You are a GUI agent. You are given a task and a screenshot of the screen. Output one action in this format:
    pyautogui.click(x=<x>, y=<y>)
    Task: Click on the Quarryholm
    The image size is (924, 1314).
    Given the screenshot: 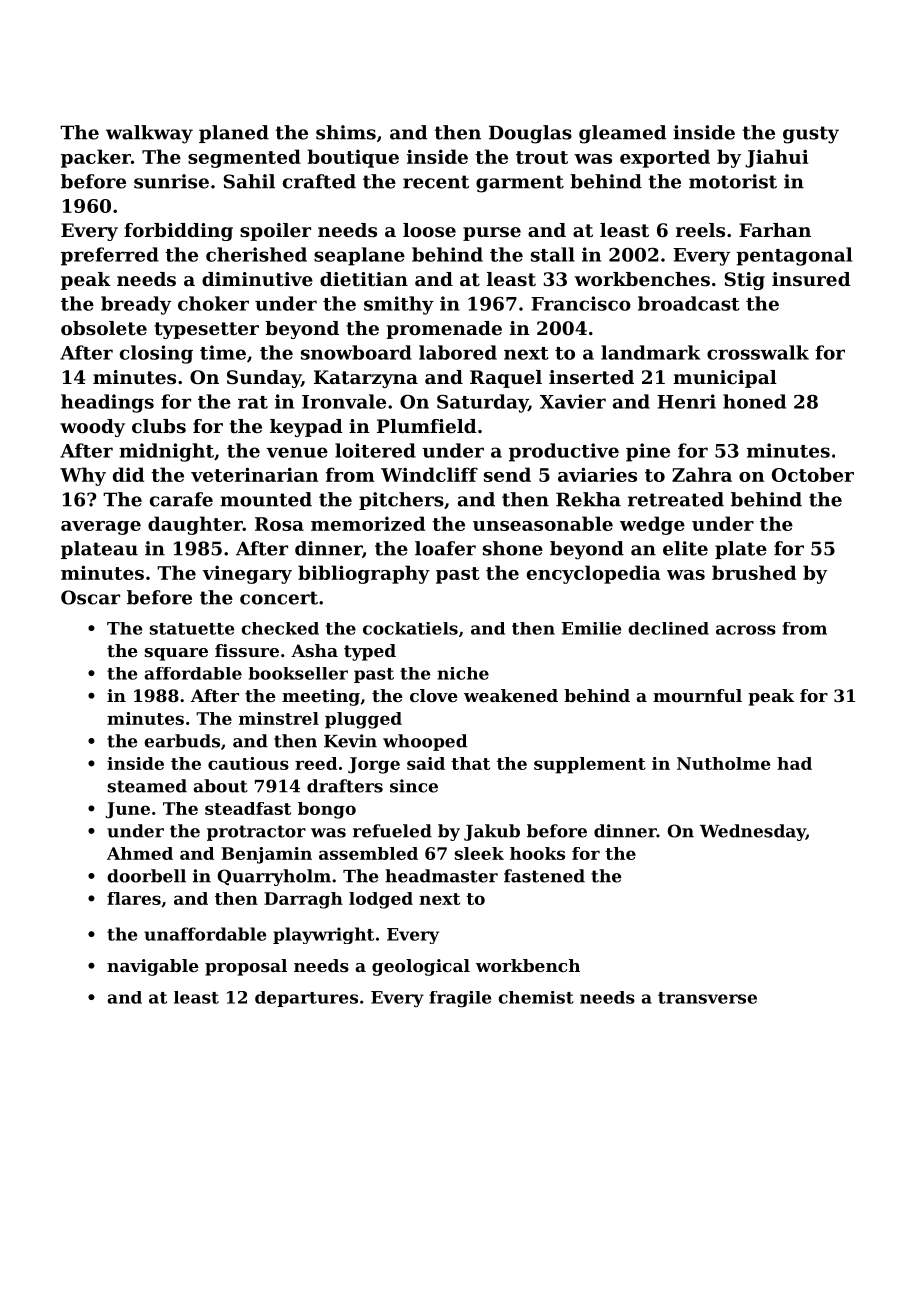 What is the action you would take?
    pyautogui.click(x=274, y=877)
